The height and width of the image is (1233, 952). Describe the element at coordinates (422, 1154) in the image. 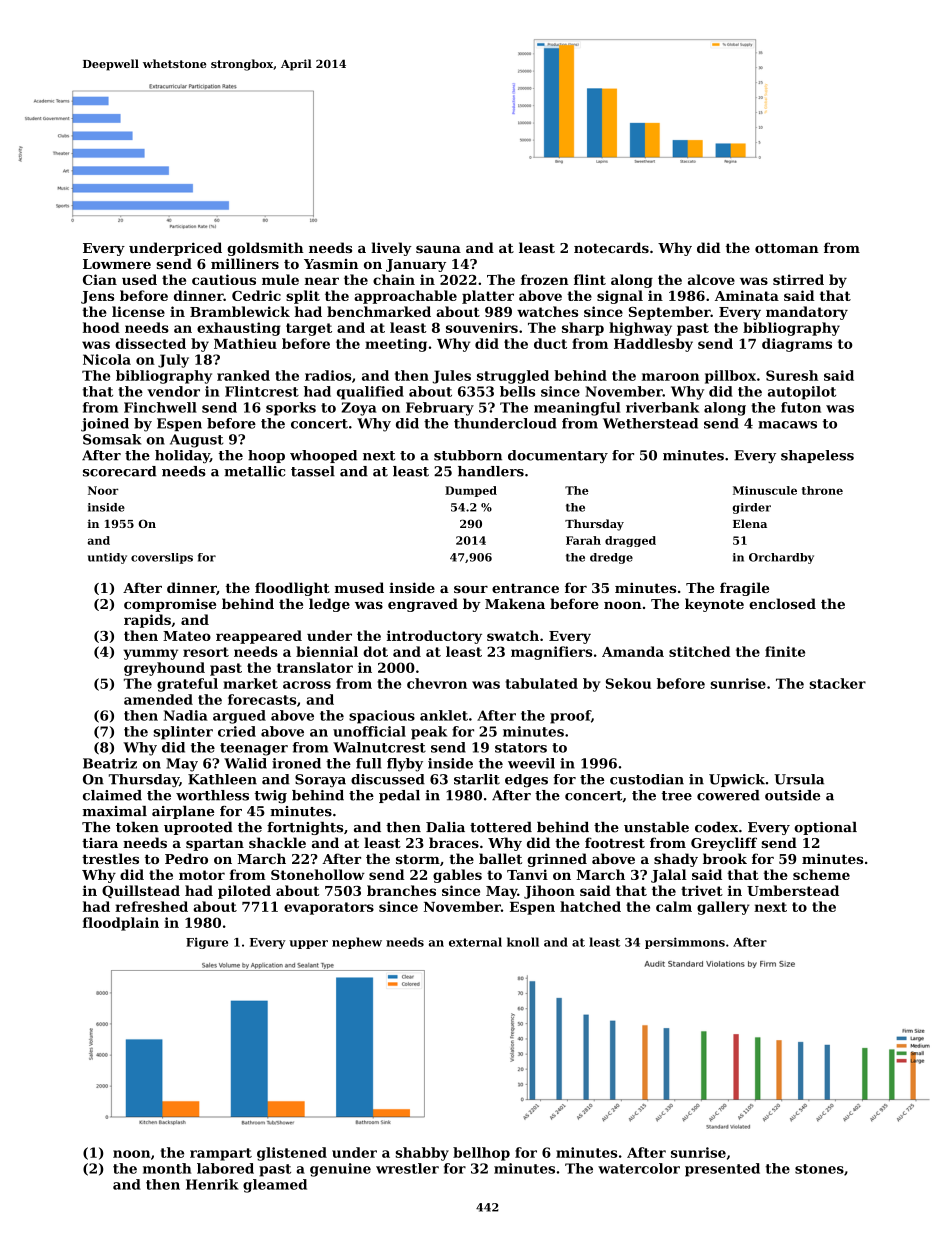

I see `shabby` at that location.
